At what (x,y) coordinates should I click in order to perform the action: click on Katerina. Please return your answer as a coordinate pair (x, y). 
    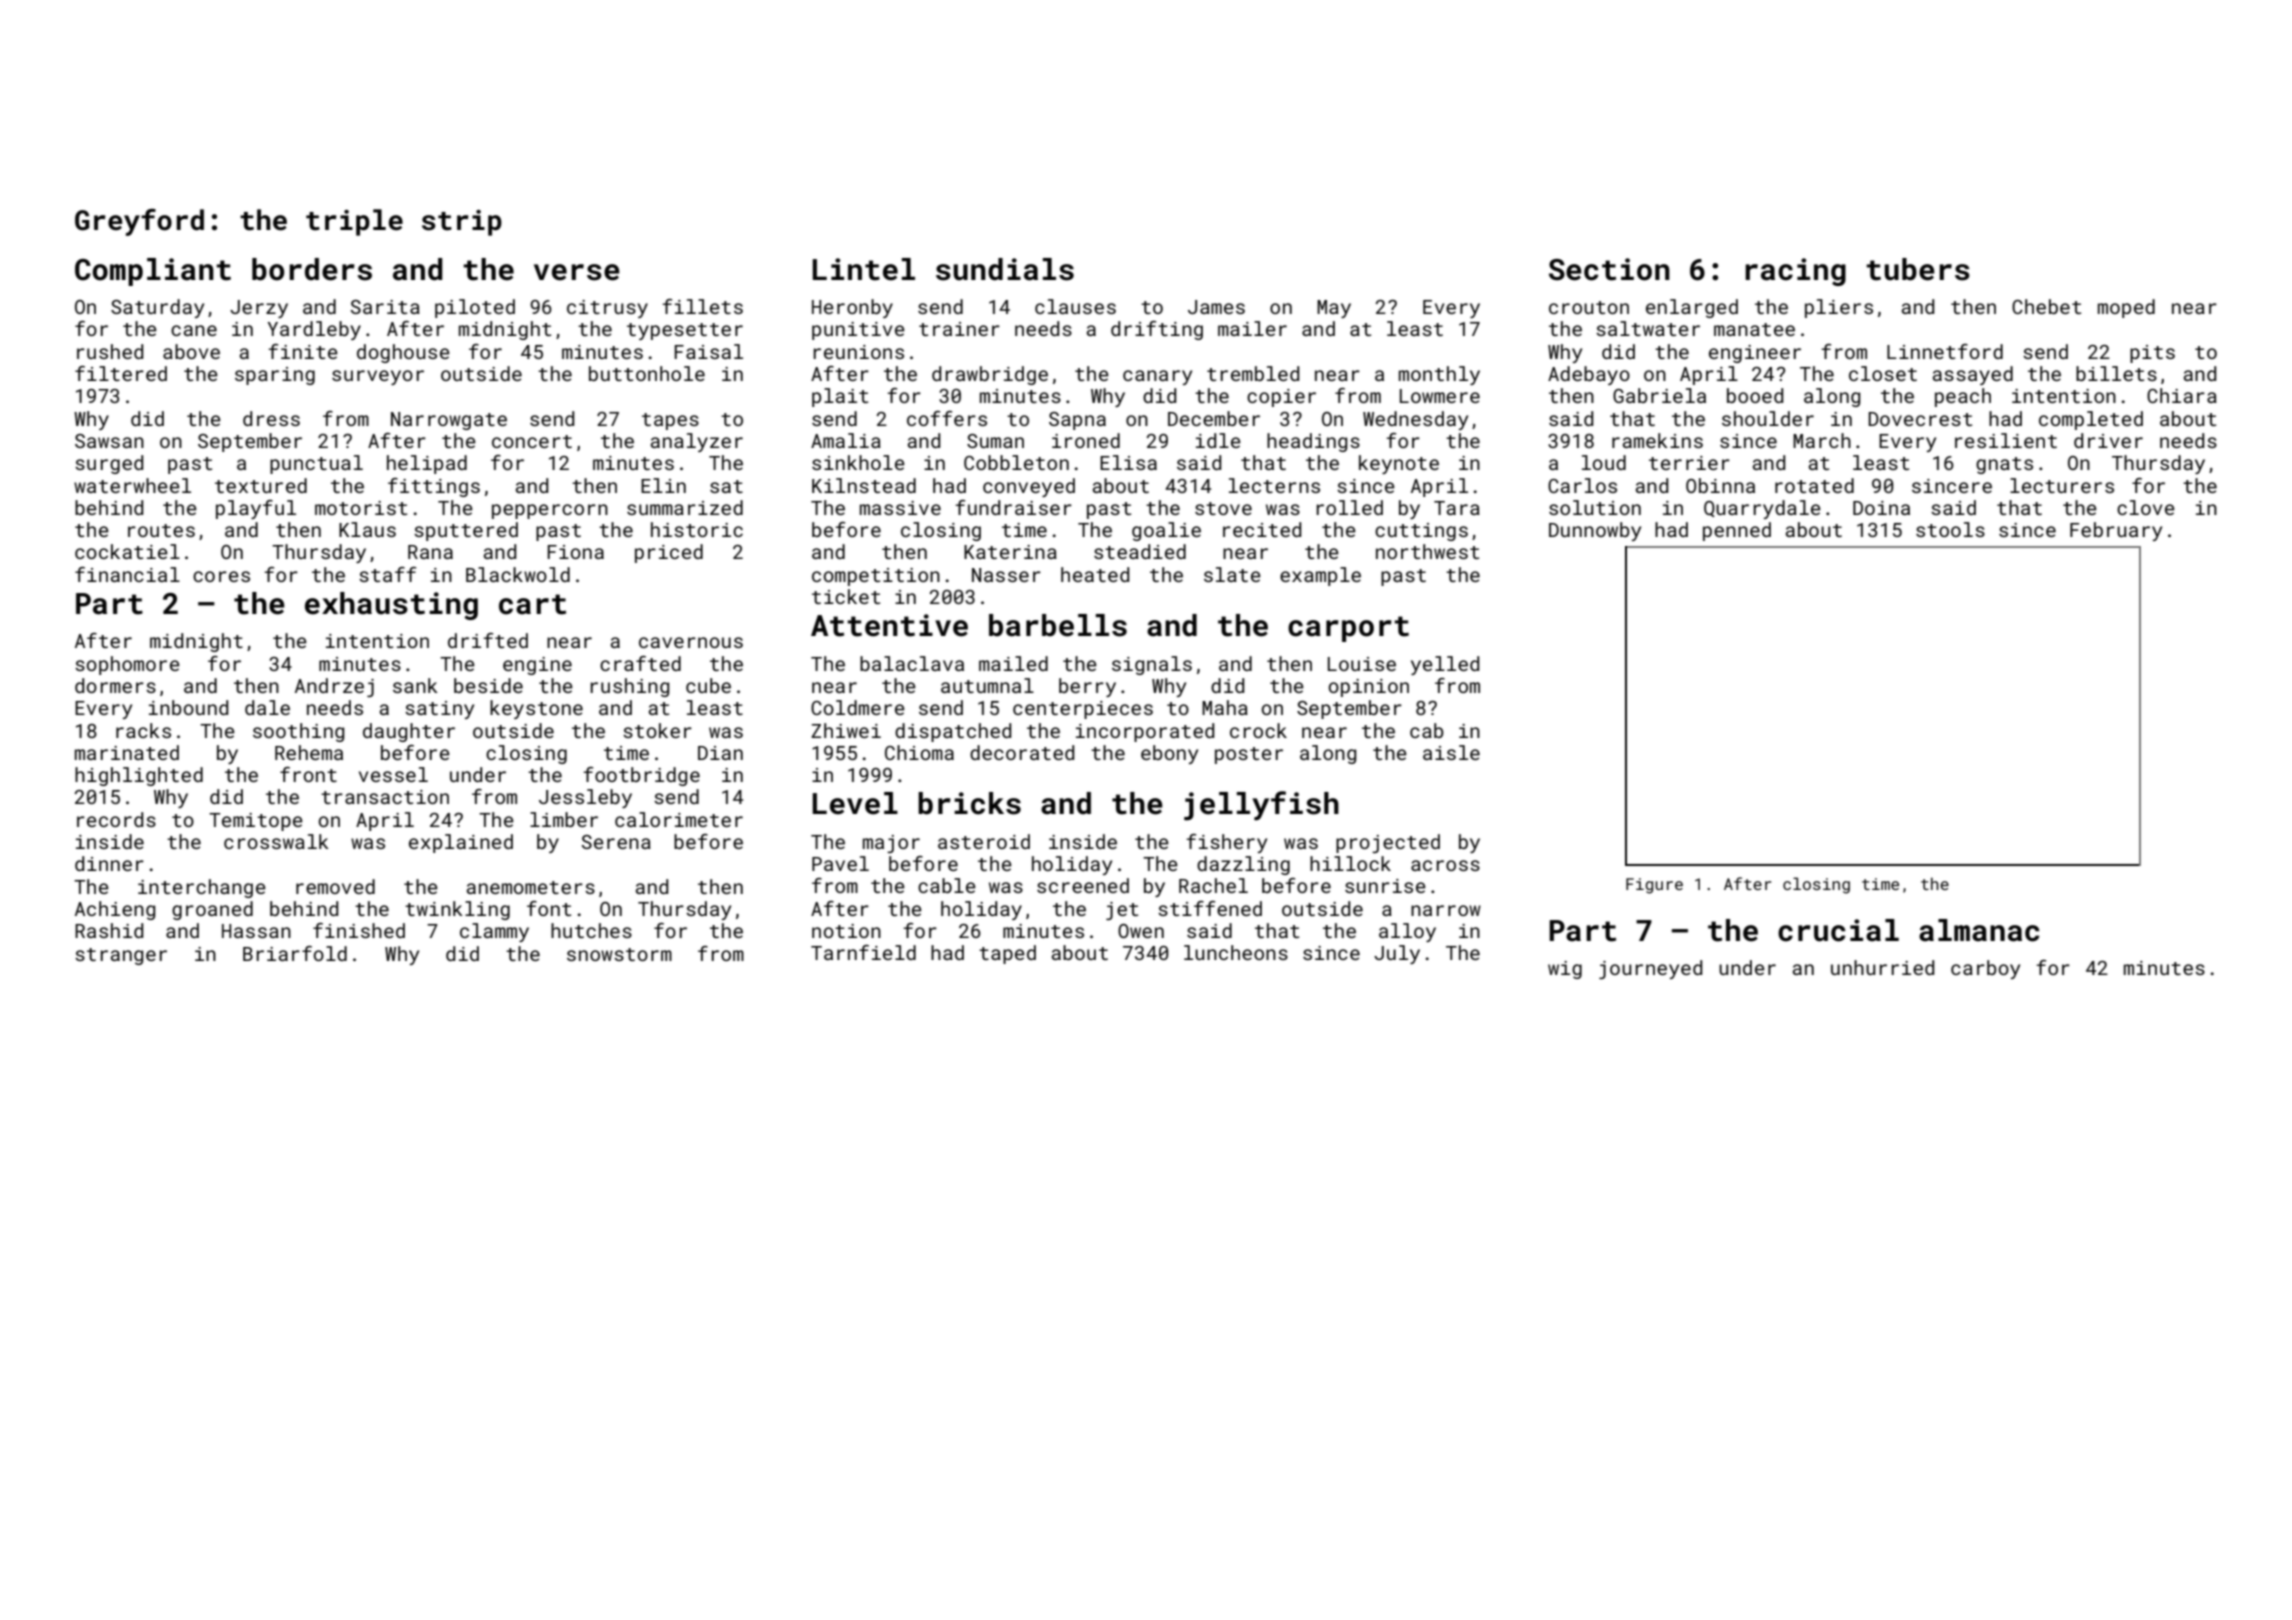
    Looking at the image, I should click on (1010, 552).
